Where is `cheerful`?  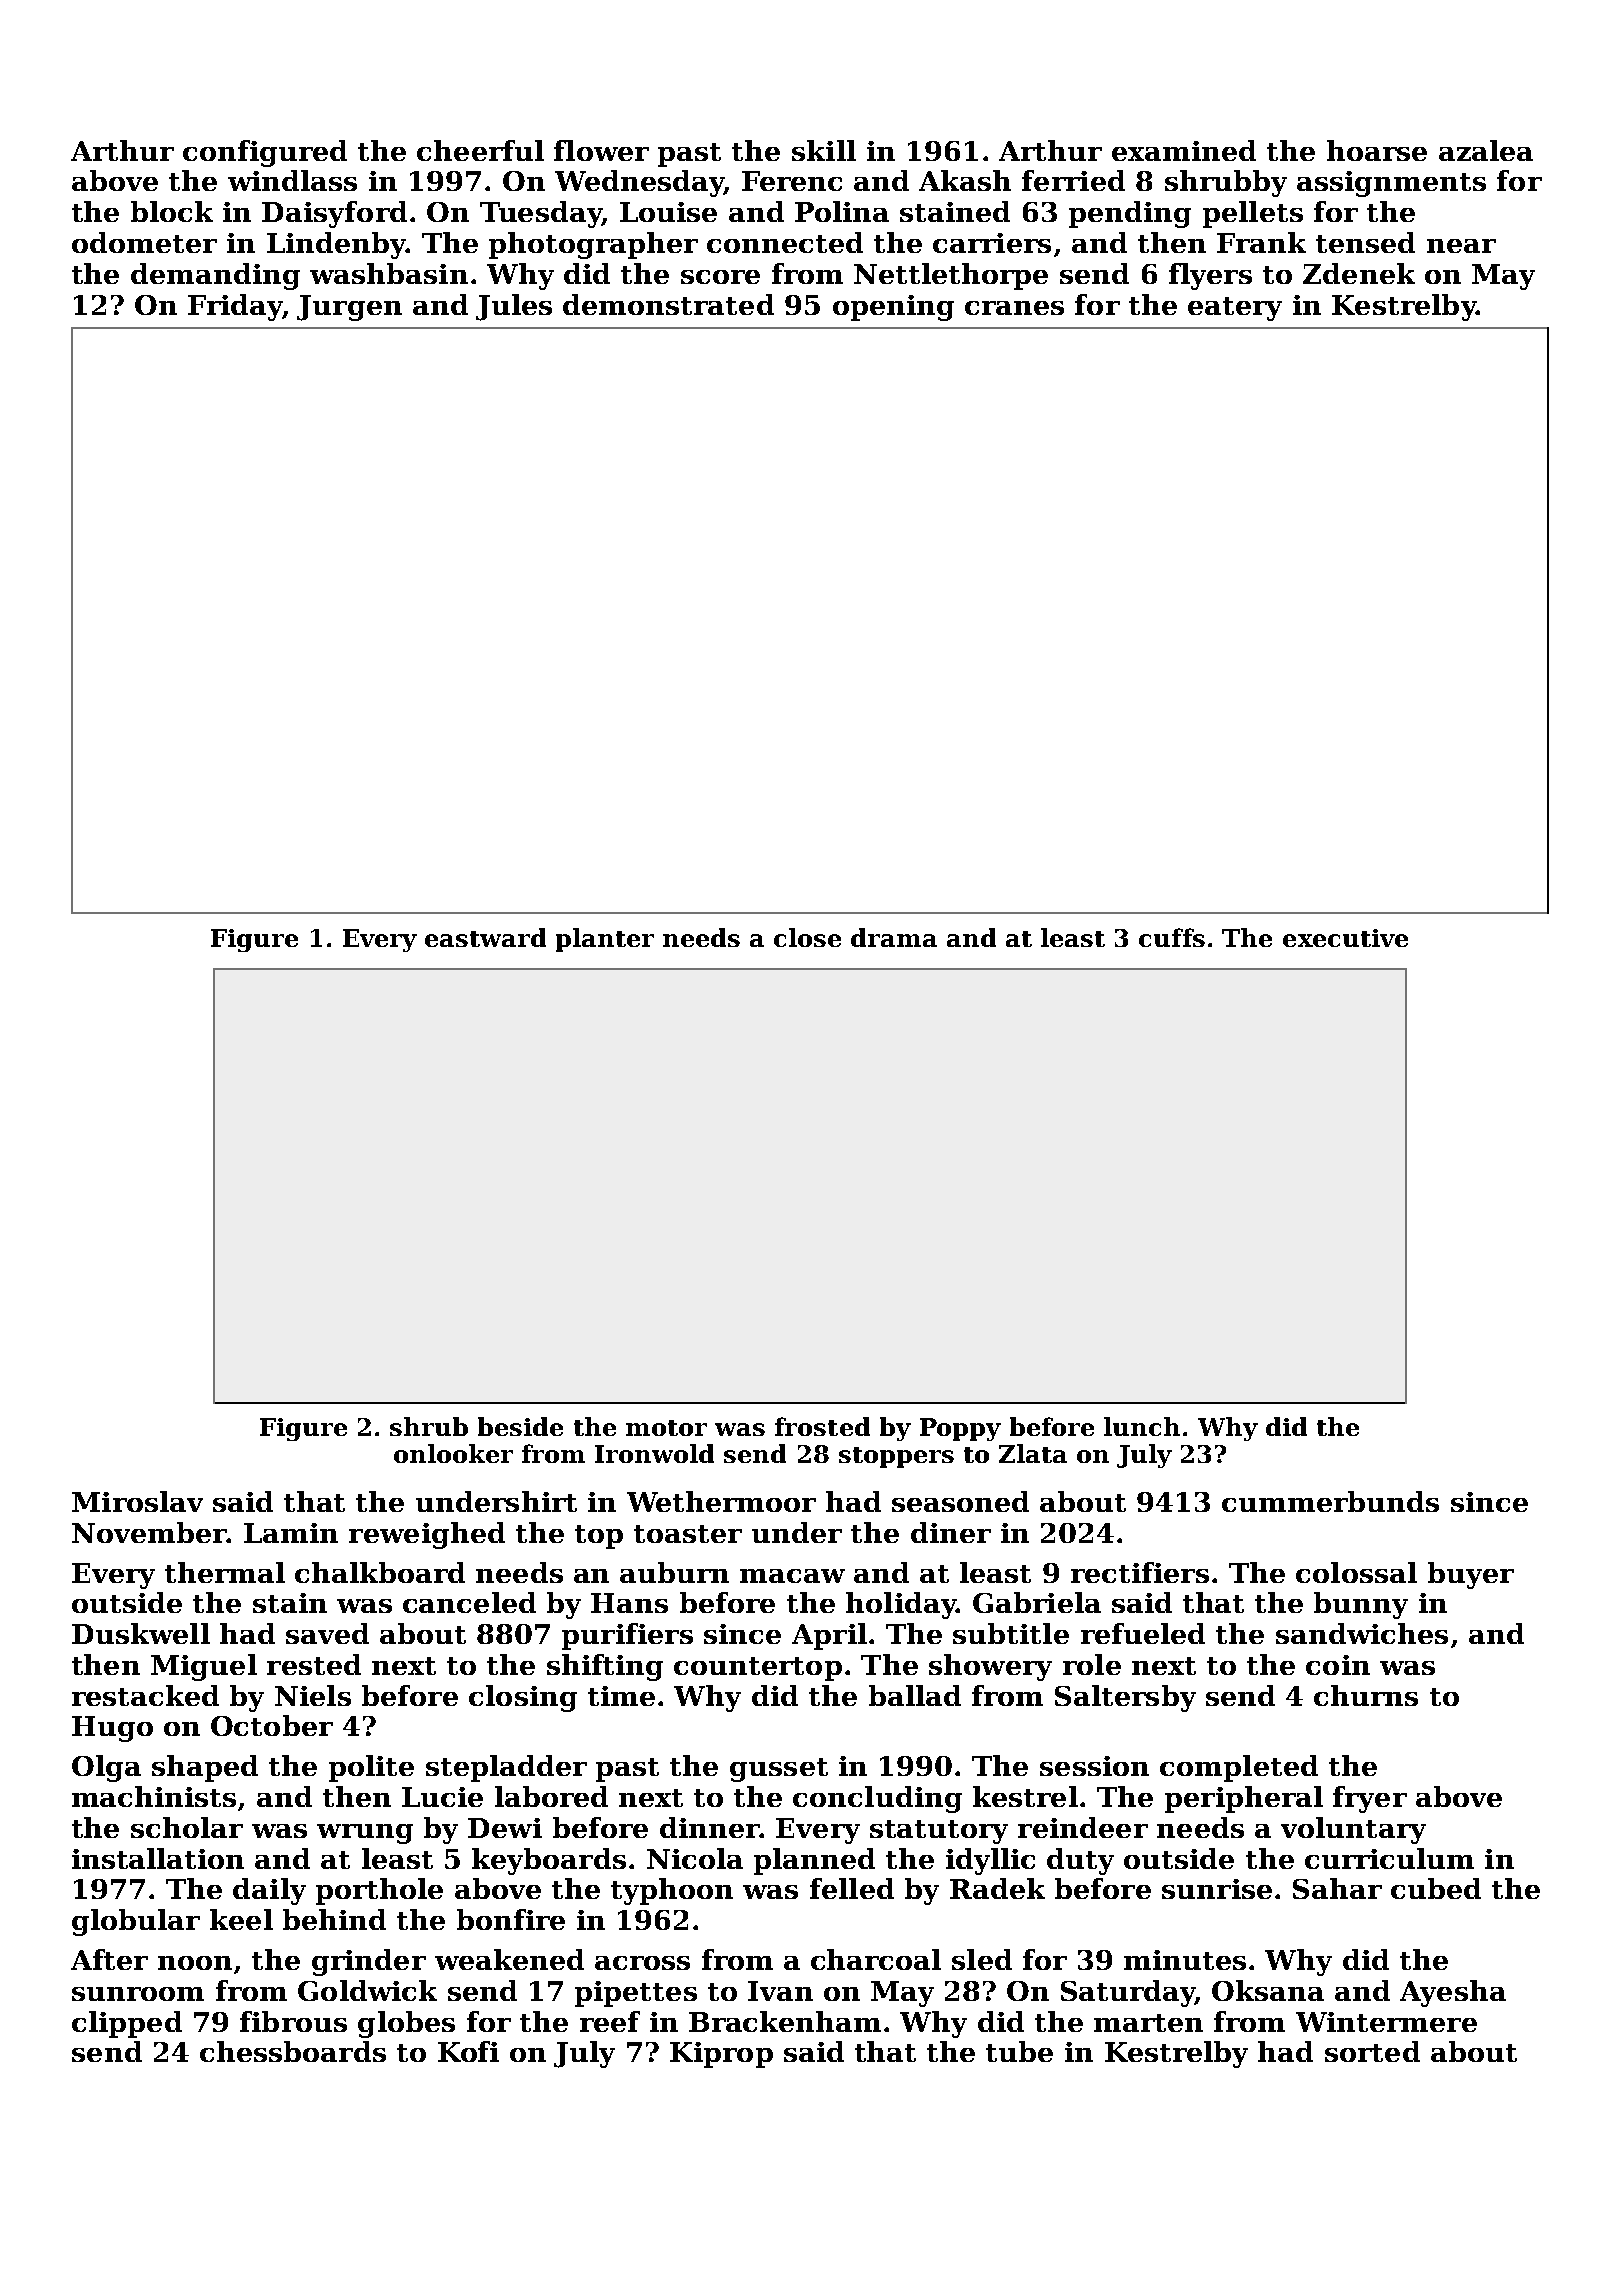
cheerful is located at coordinates (480, 150).
